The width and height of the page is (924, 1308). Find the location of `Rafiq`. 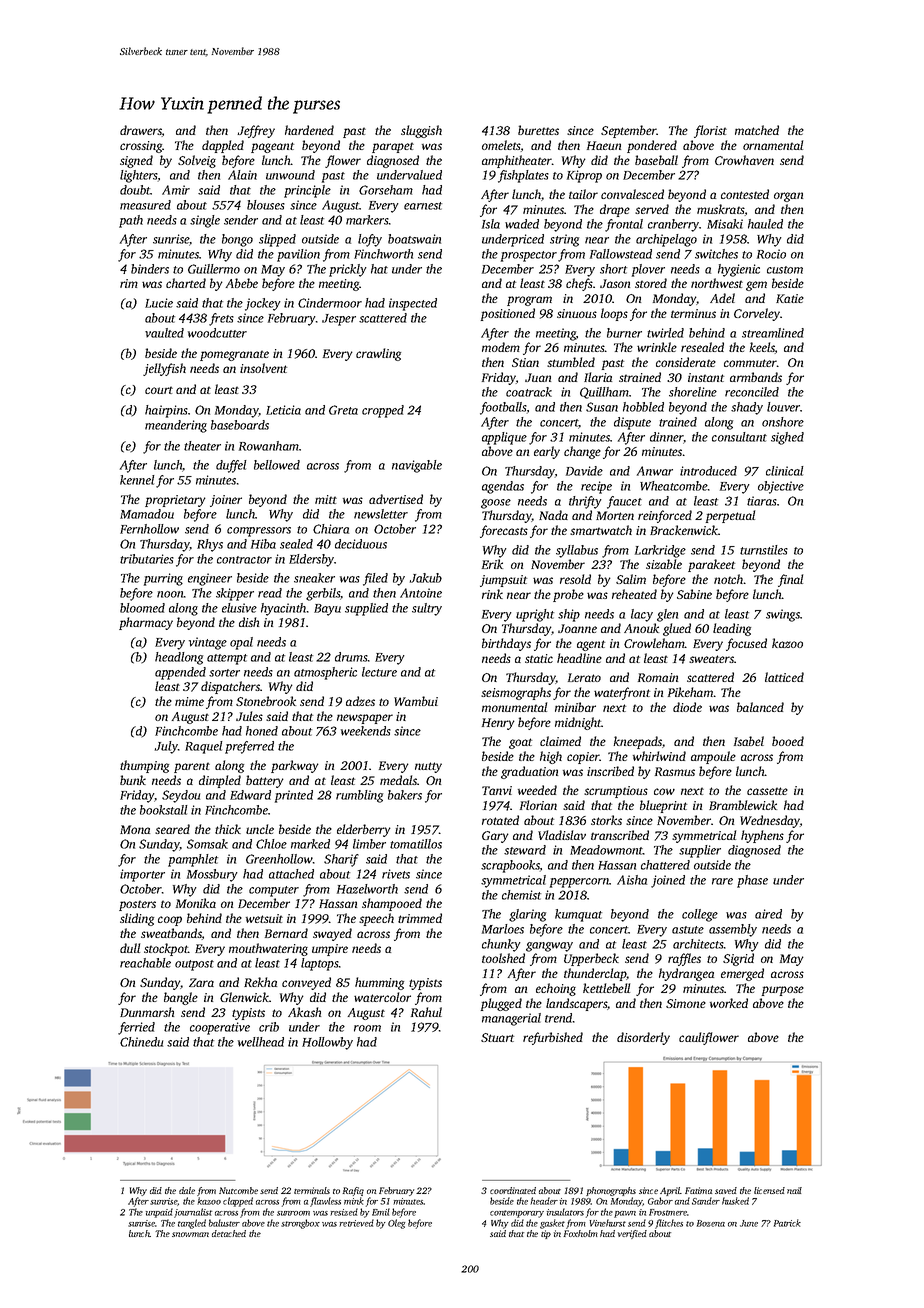

Rafiq is located at coordinates (353, 1191).
